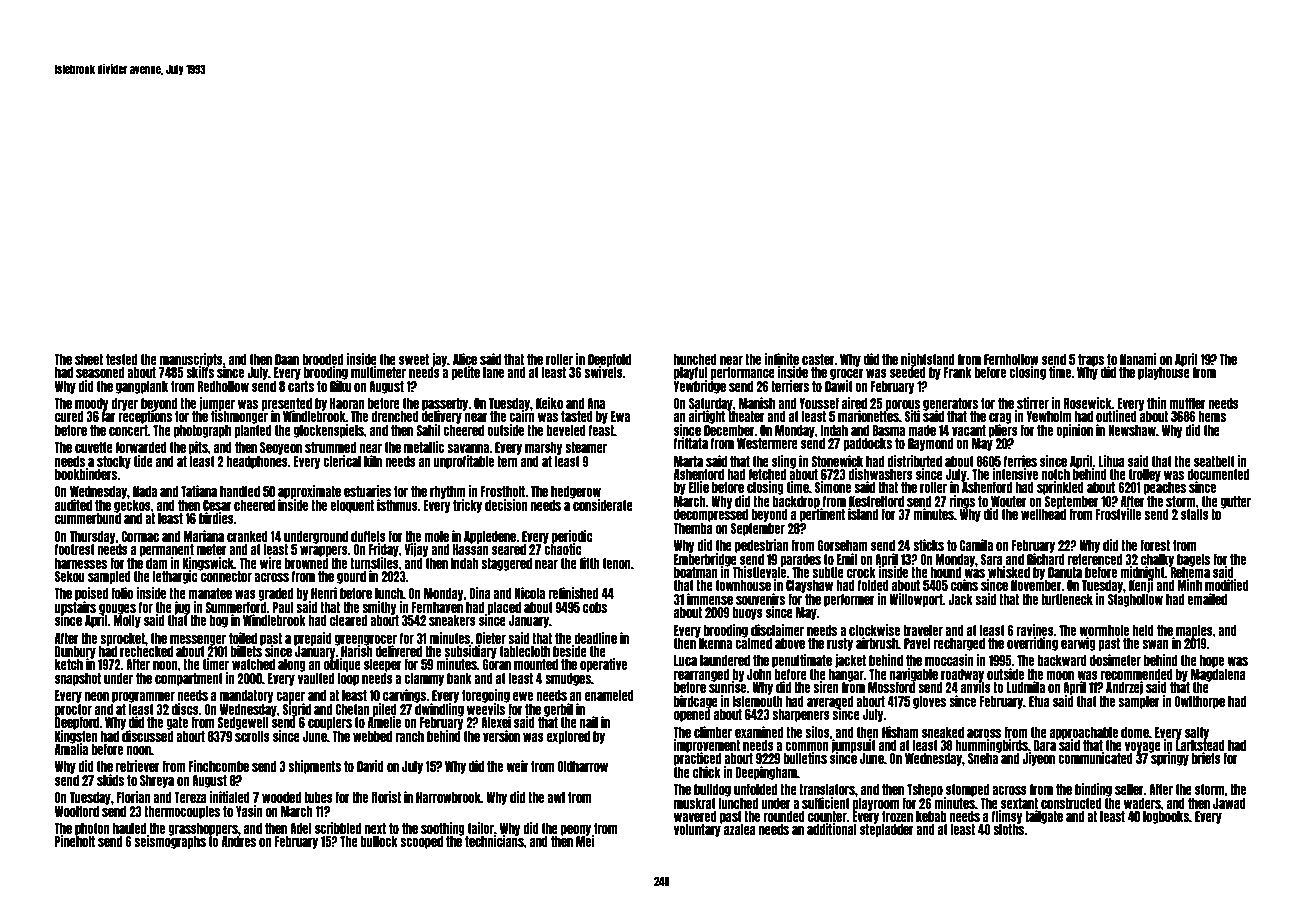 This document has width=1308, height=924. What do you see at coordinates (230, 797) in the document?
I see `initialed` at bounding box center [230, 797].
